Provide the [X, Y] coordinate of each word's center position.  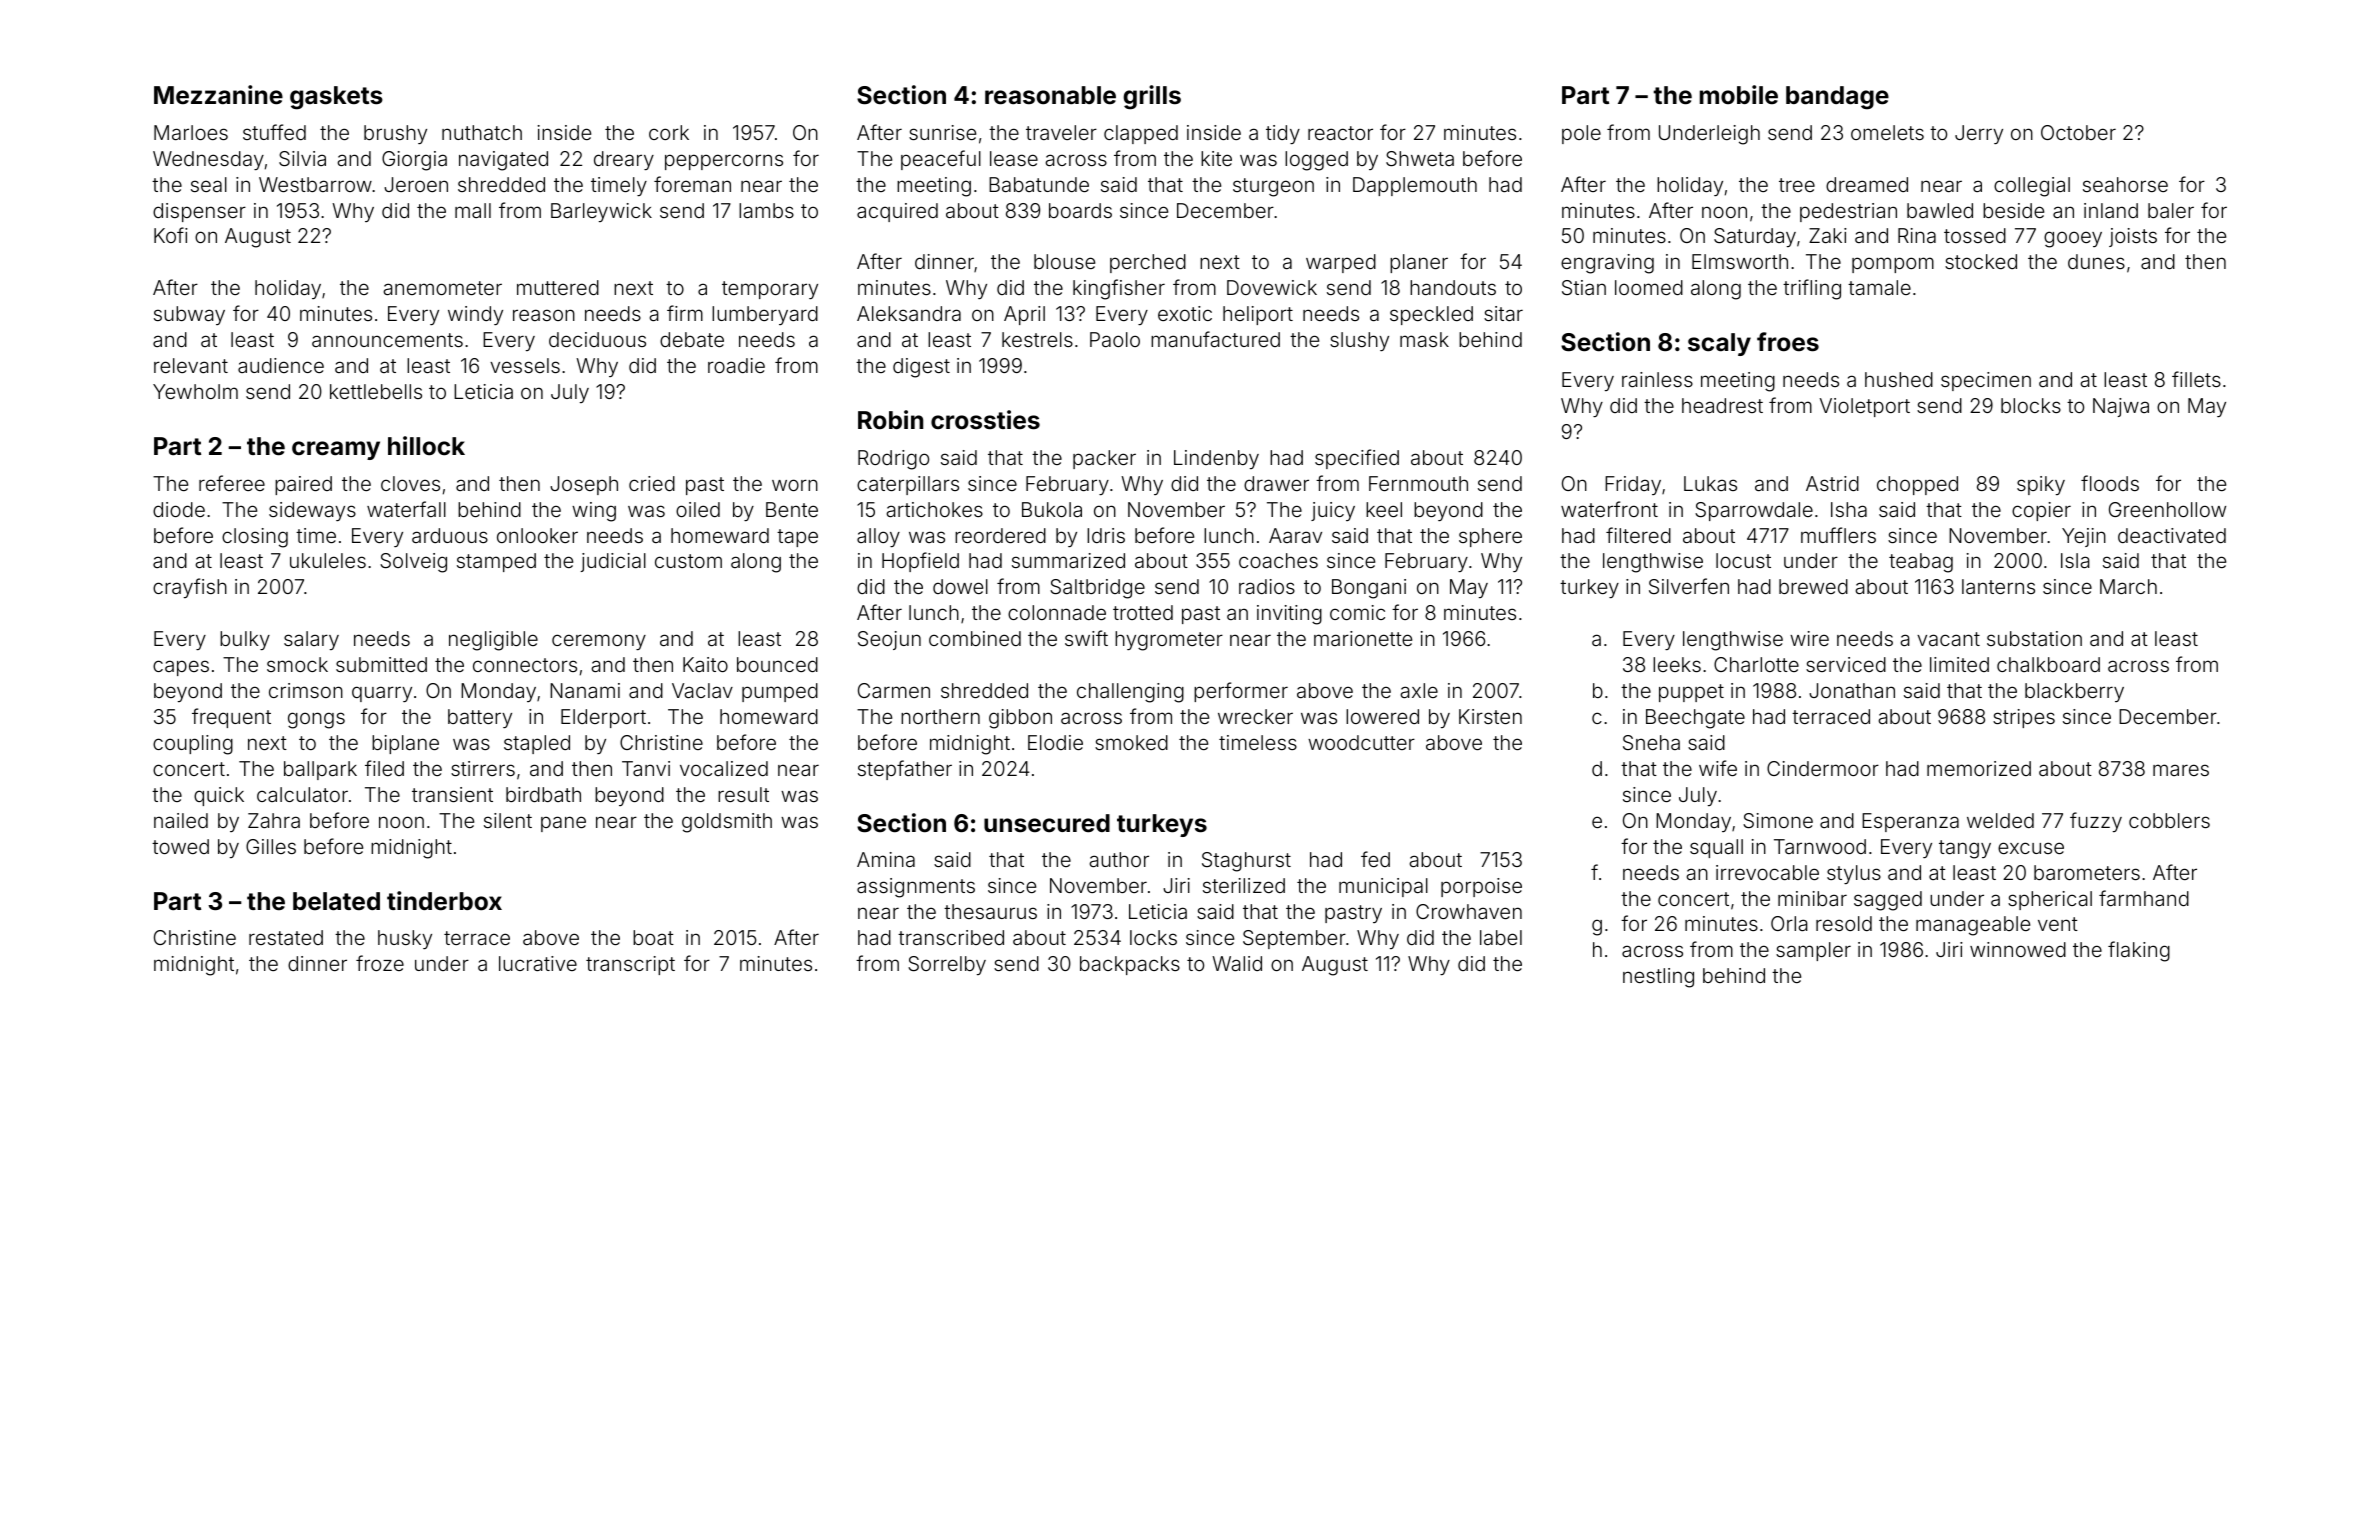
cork [669, 132]
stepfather [905, 770]
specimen [1986, 381]
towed [180, 846]
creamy [336, 450]
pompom [1893, 265]
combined [975, 638]
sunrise [942, 132]
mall [473, 210]
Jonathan [1852, 690]
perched [1148, 263]
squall [1716, 848]
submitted [381, 664]
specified [1357, 459]
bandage [1837, 98]
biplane [405, 744]
